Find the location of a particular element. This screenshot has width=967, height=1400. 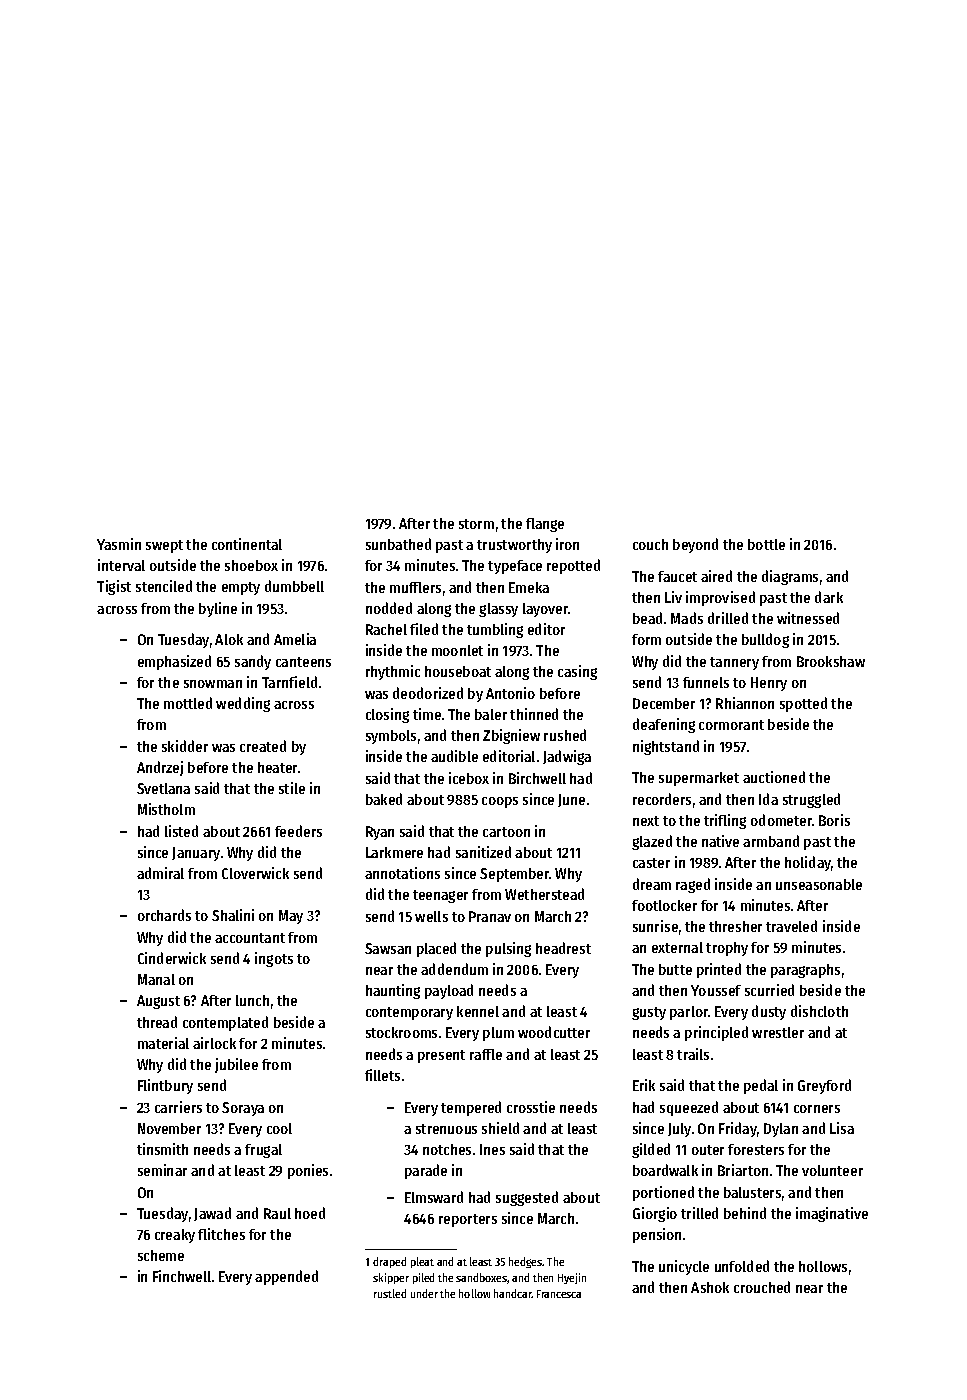

listed is located at coordinates (181, 831).
